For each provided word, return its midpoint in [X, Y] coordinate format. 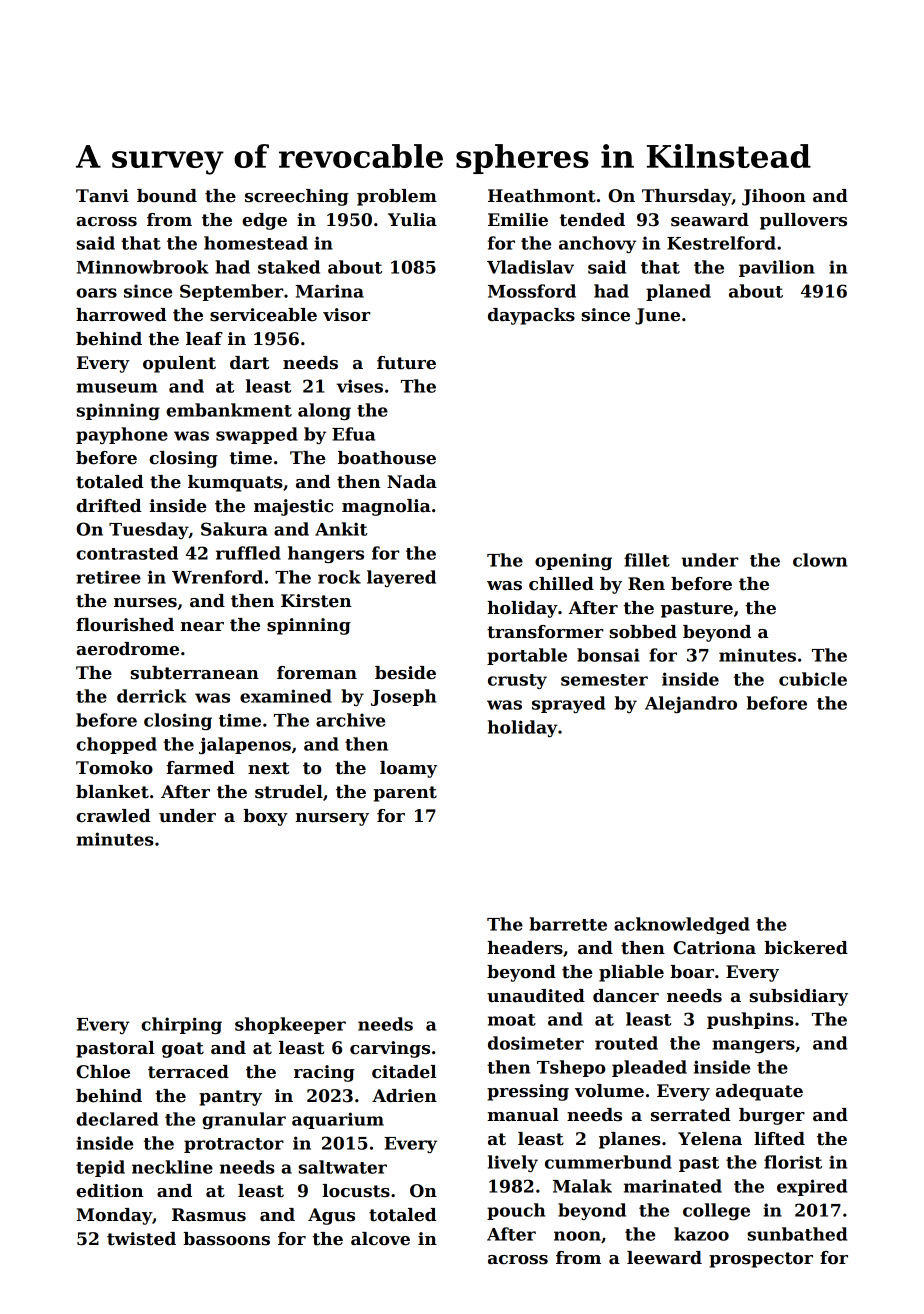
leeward [664, 1258]
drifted [109, 506]
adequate [759, 1092]
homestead [256, 243]
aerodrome [127, 649]
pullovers [803, 221]
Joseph [403, 697]
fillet [647, 560]
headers [525, 948]
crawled [113, 816]
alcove [380, 1239]
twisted [141, 1239]
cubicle [813, 679]
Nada [412, 482]
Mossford [532, 291]
